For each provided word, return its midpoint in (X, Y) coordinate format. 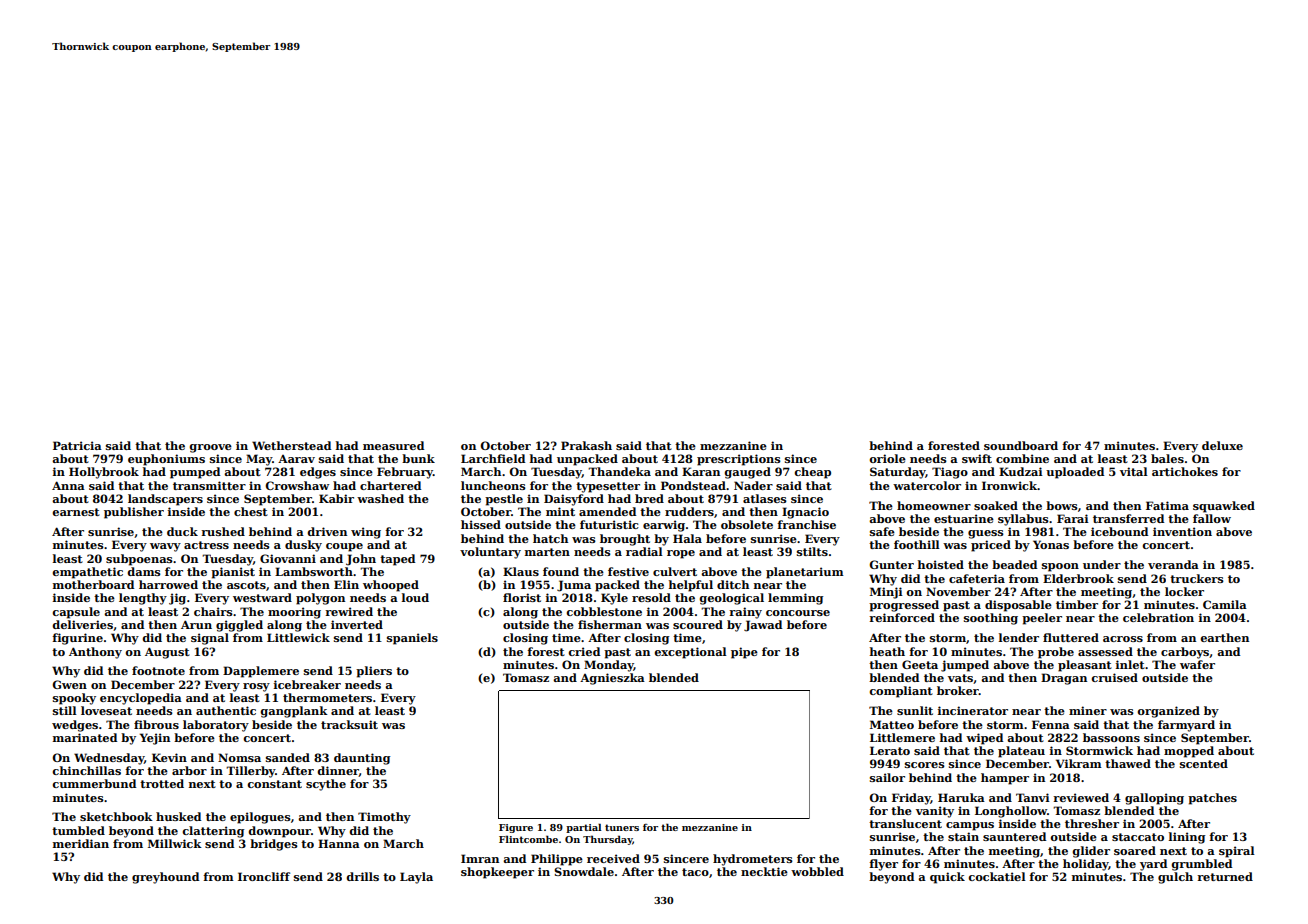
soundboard (1021, 445)
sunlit (915, 710)
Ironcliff (264, 876)
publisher (134, 513)
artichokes (1185, 471)
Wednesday (109, 759)
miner (1088, 710)
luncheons (493, 485)
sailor (887, 777)
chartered (390, 485)
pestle (504, 500)
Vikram (1079, 763)
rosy (256, 687)
